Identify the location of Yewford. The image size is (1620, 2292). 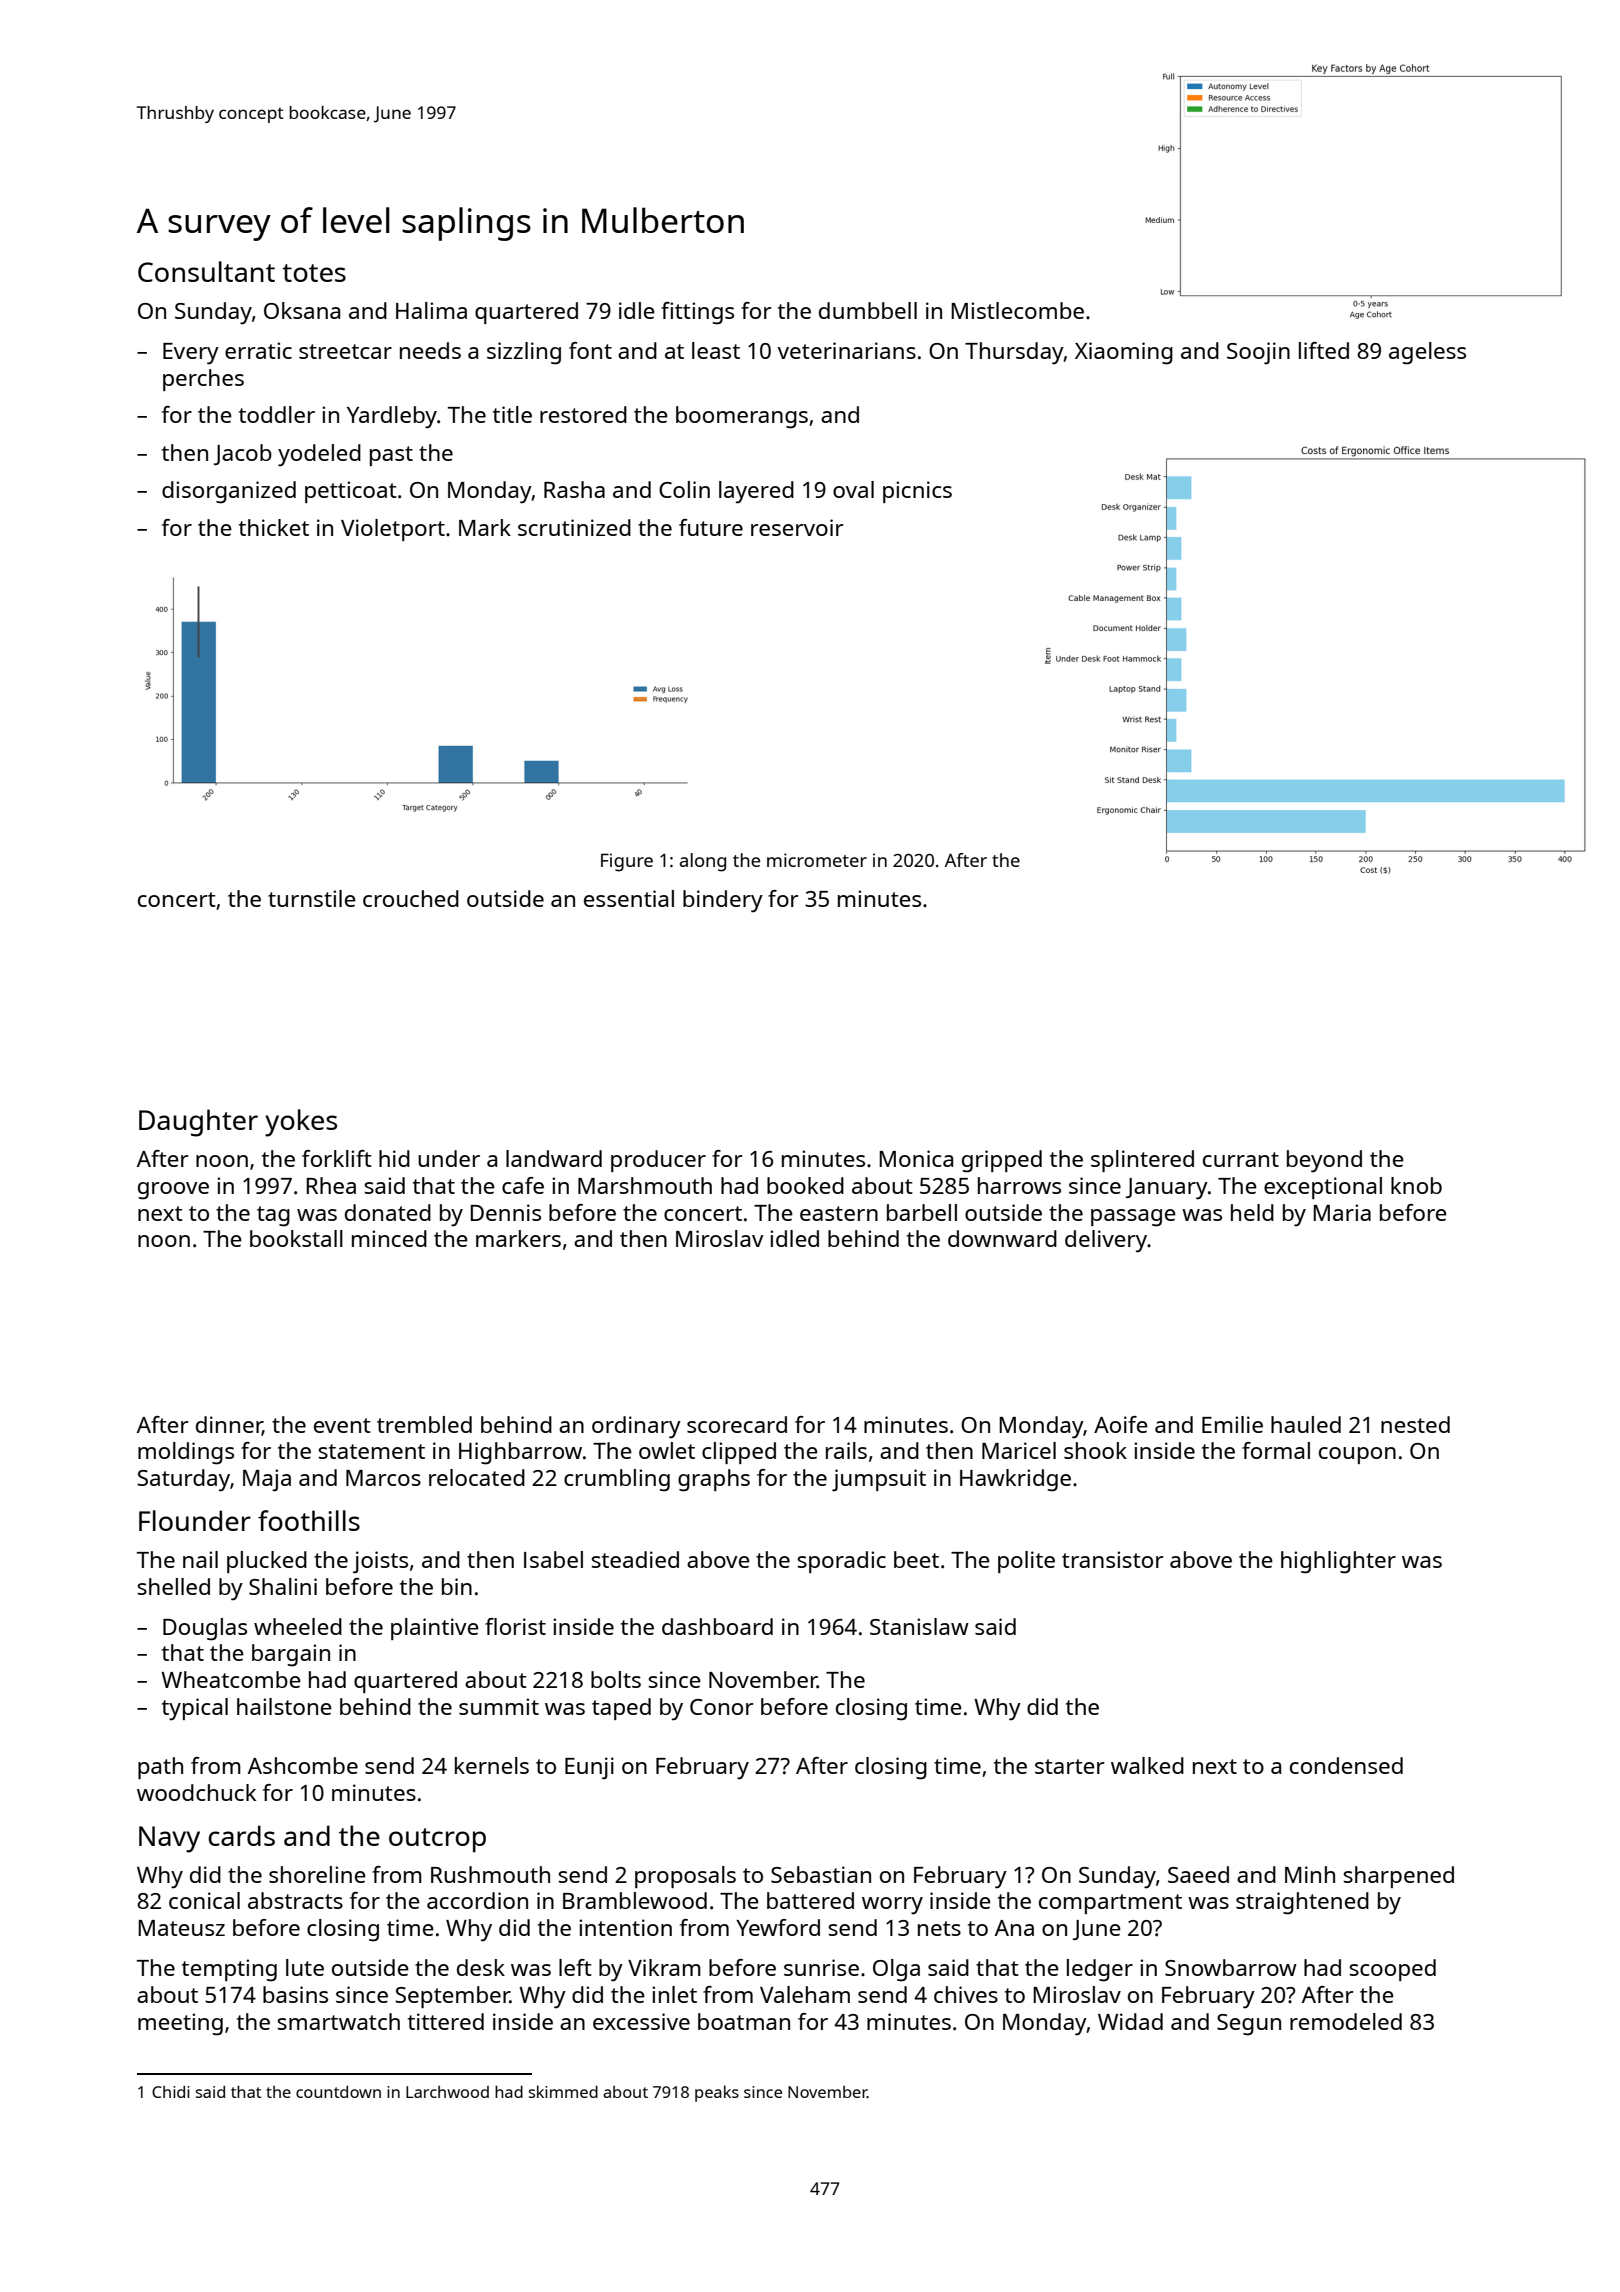
(778, 1927).
